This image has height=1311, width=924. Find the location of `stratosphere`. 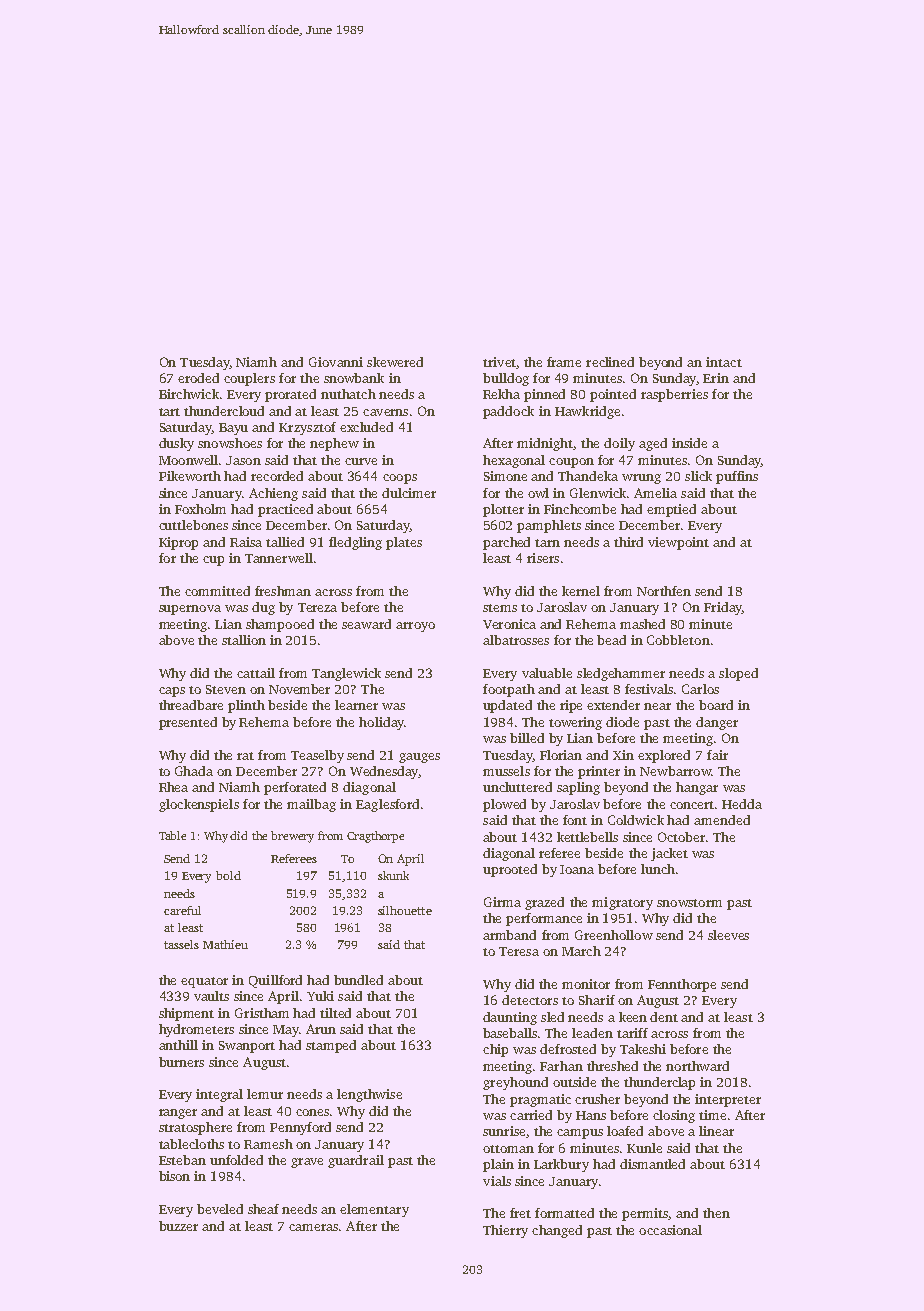

stratosphere is located at coordinates (195, 1128).
